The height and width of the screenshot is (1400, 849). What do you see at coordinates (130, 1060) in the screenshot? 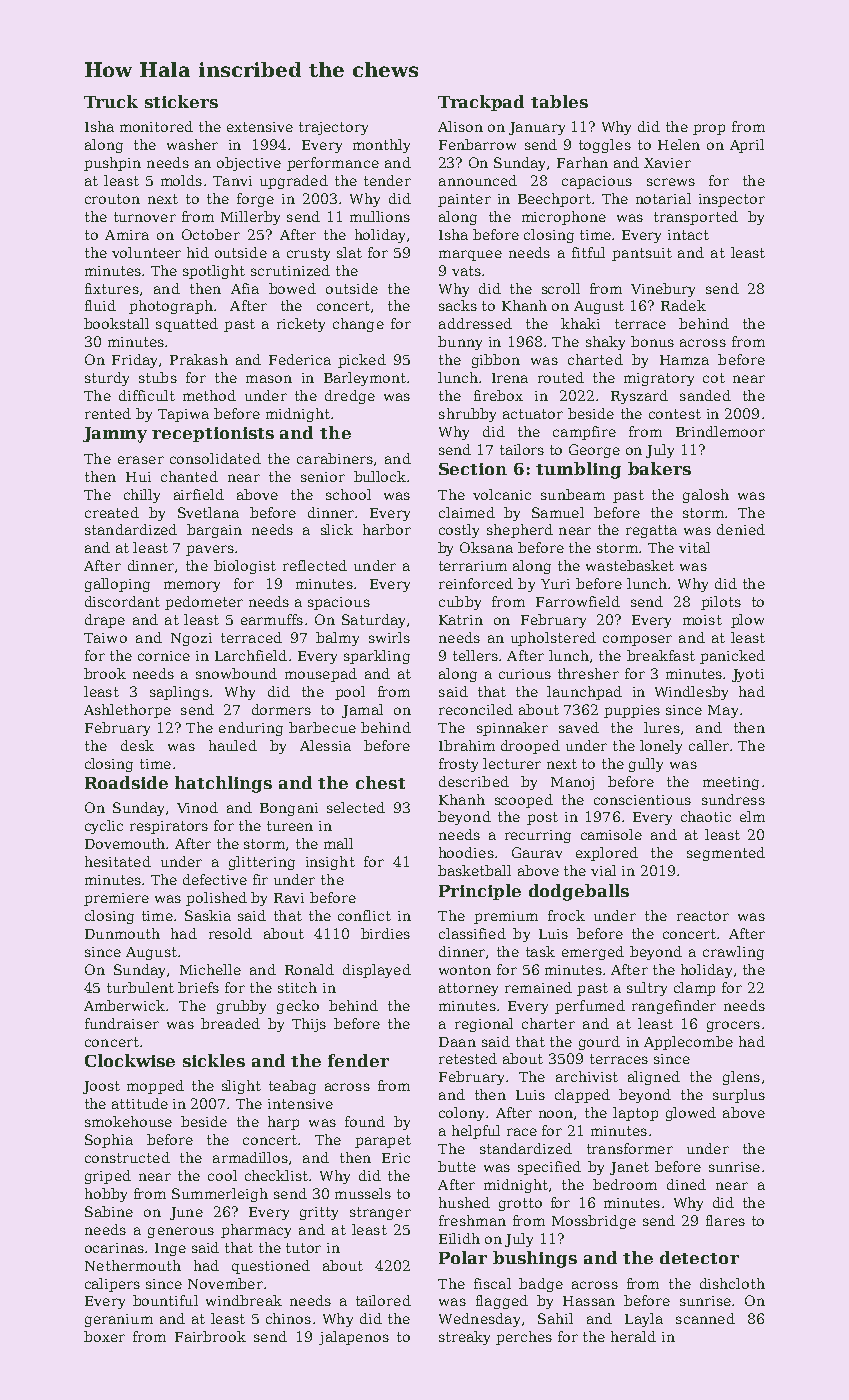
I see `Clockwise` at bounding box center [130, 1060].
